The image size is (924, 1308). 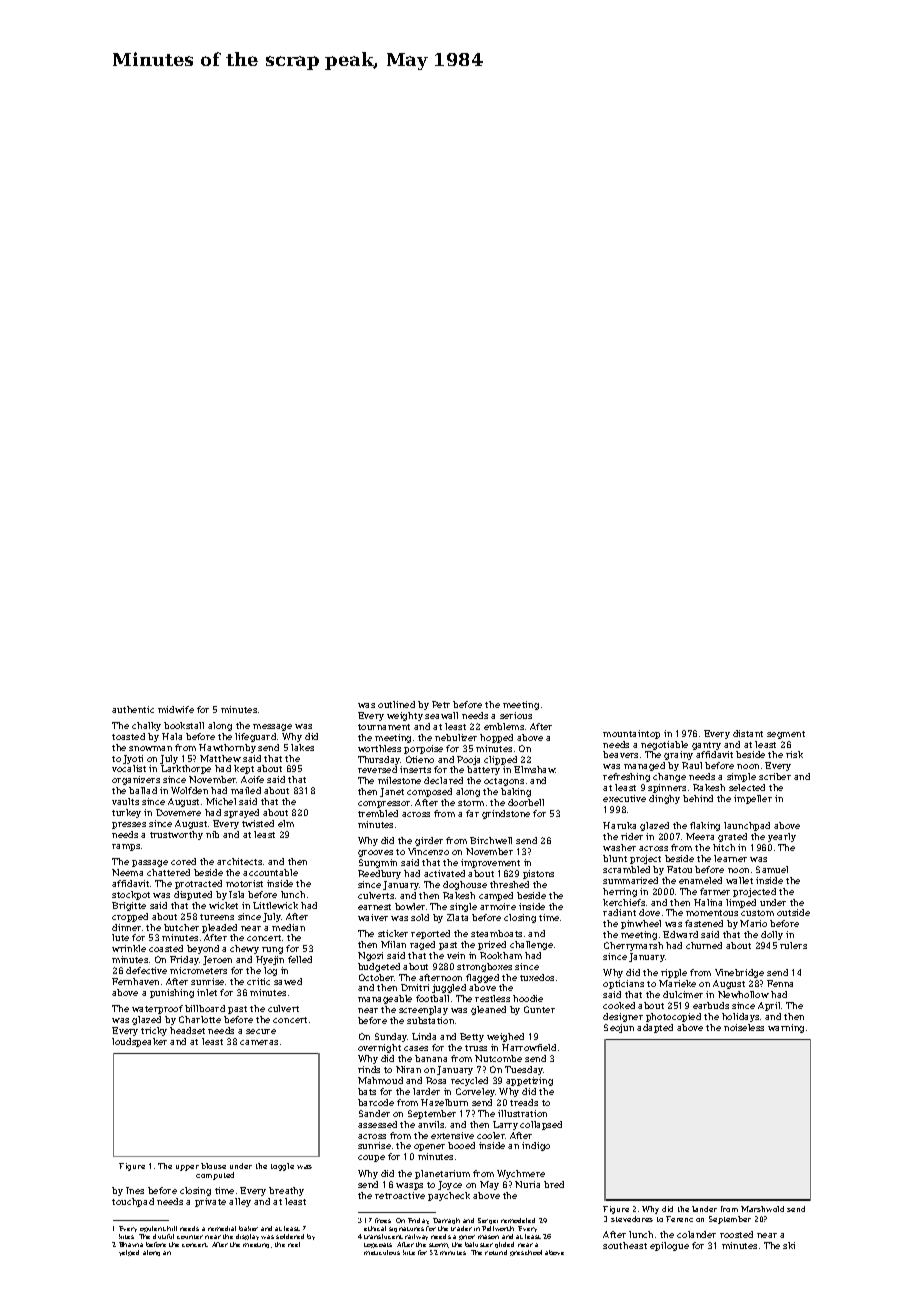 What do you see at coordinates (793, 912) in the page?
I see `outside` at bounding box center [793, 912].
